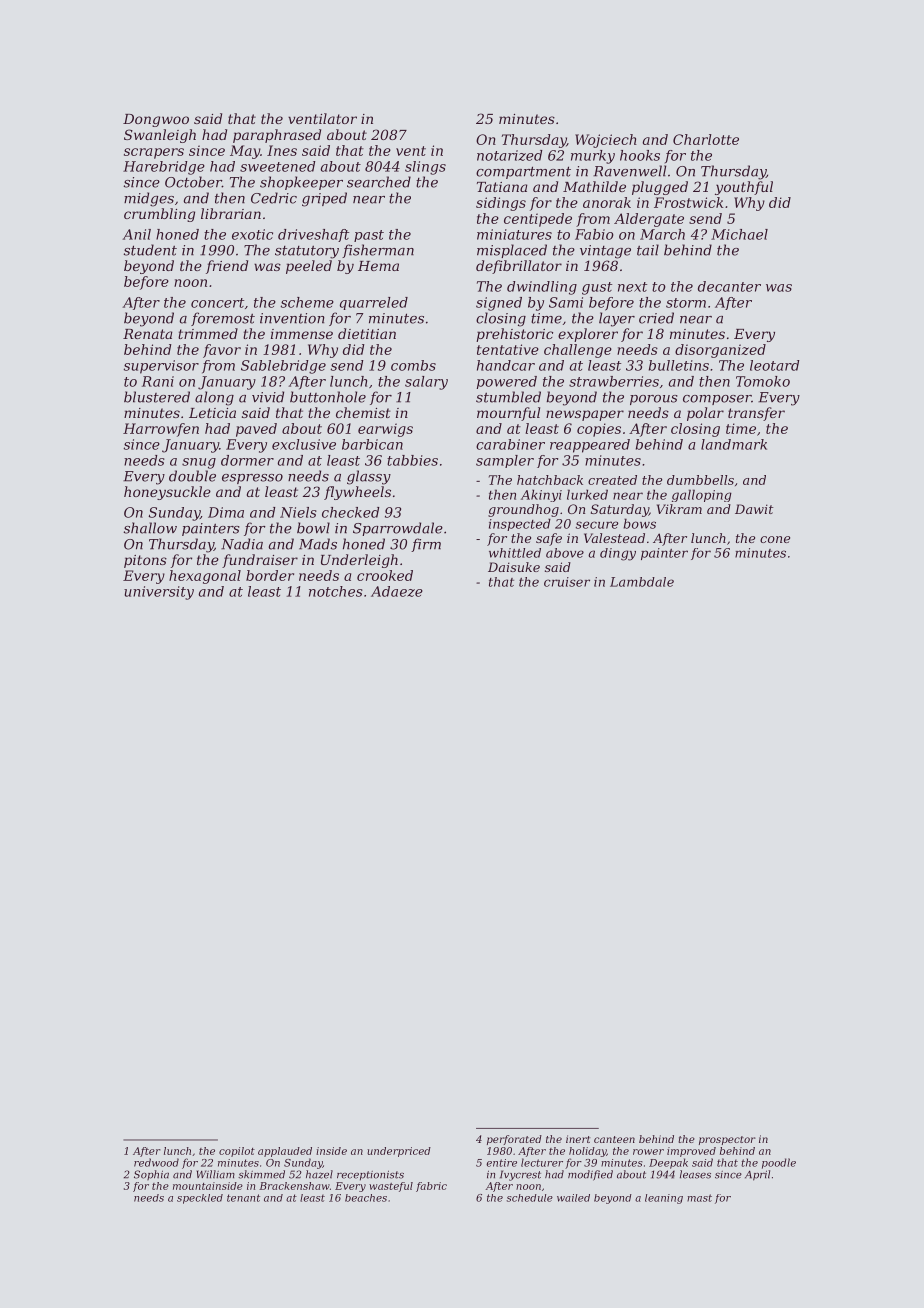 Image resolution: width=924 pixels, height=1308 pixels. Describe the element at coordinates (706, 139) in the document. I see `Charlotte` at that location.
